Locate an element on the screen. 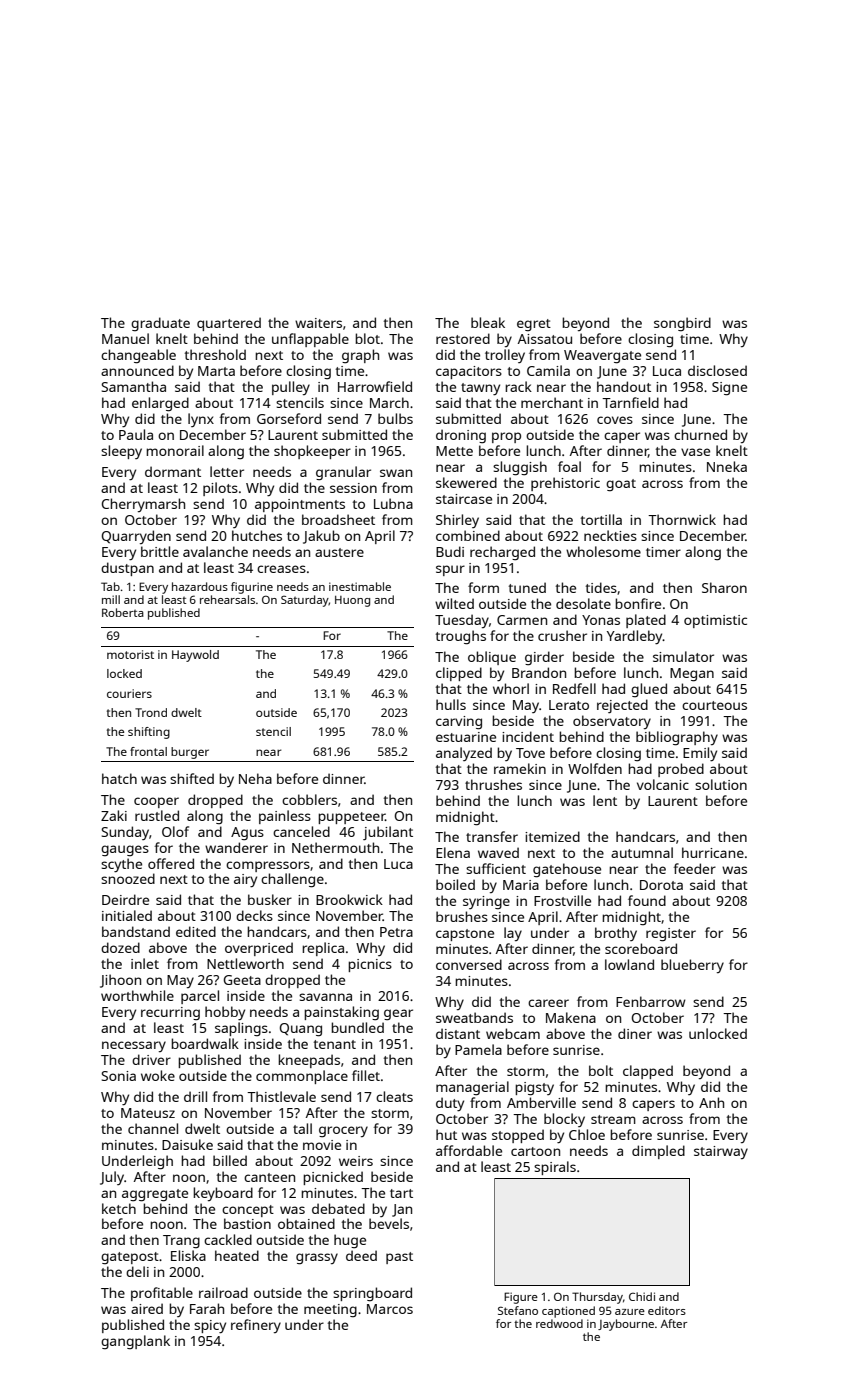  wilted is located at coordinates (454, 603).
